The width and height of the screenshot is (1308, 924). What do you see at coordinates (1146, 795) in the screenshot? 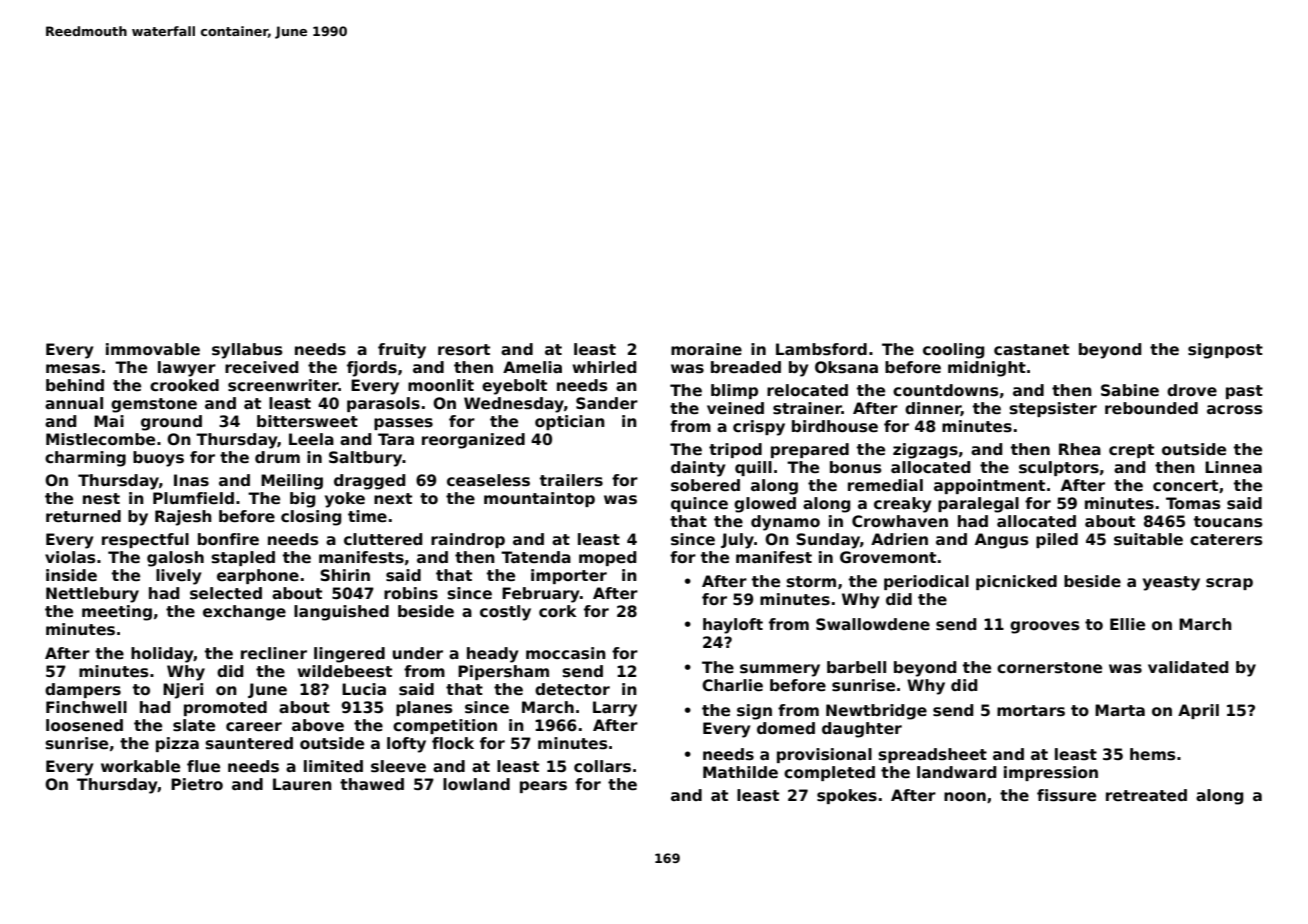
I see `retreated` at bounding box center [1146, 795].
